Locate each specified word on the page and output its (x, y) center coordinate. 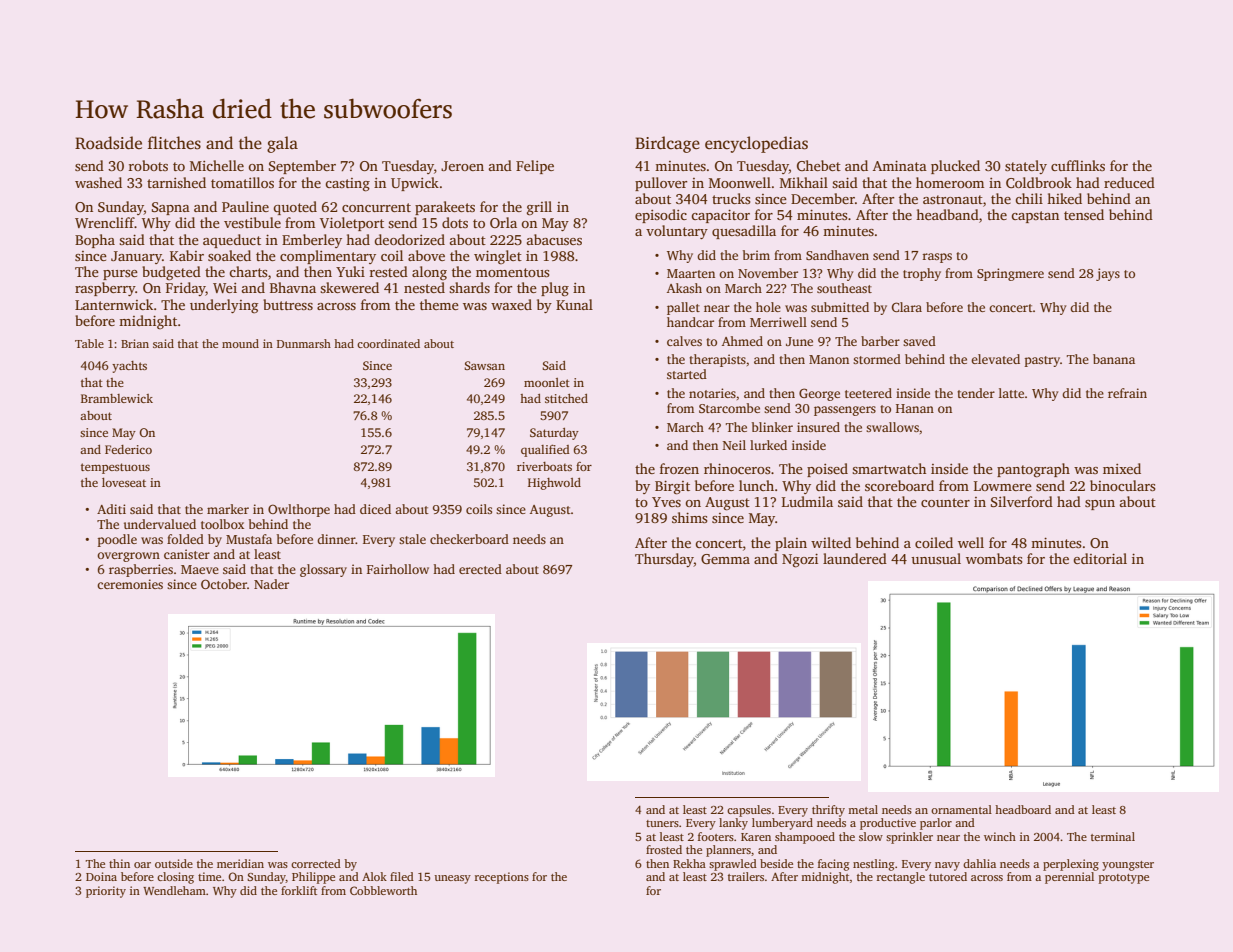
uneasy (452, 879)
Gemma (725, 559)
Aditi (111, 509)
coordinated (388, 343)
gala (282, 144)
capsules (749, 811)
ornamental (961, 809)
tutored (948, 876)
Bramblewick (117, 398)
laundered (855, 558)
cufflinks (1078, 165)
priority (106, 892)
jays (1108, 274)
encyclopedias (756, 144)
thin (119, 863)
